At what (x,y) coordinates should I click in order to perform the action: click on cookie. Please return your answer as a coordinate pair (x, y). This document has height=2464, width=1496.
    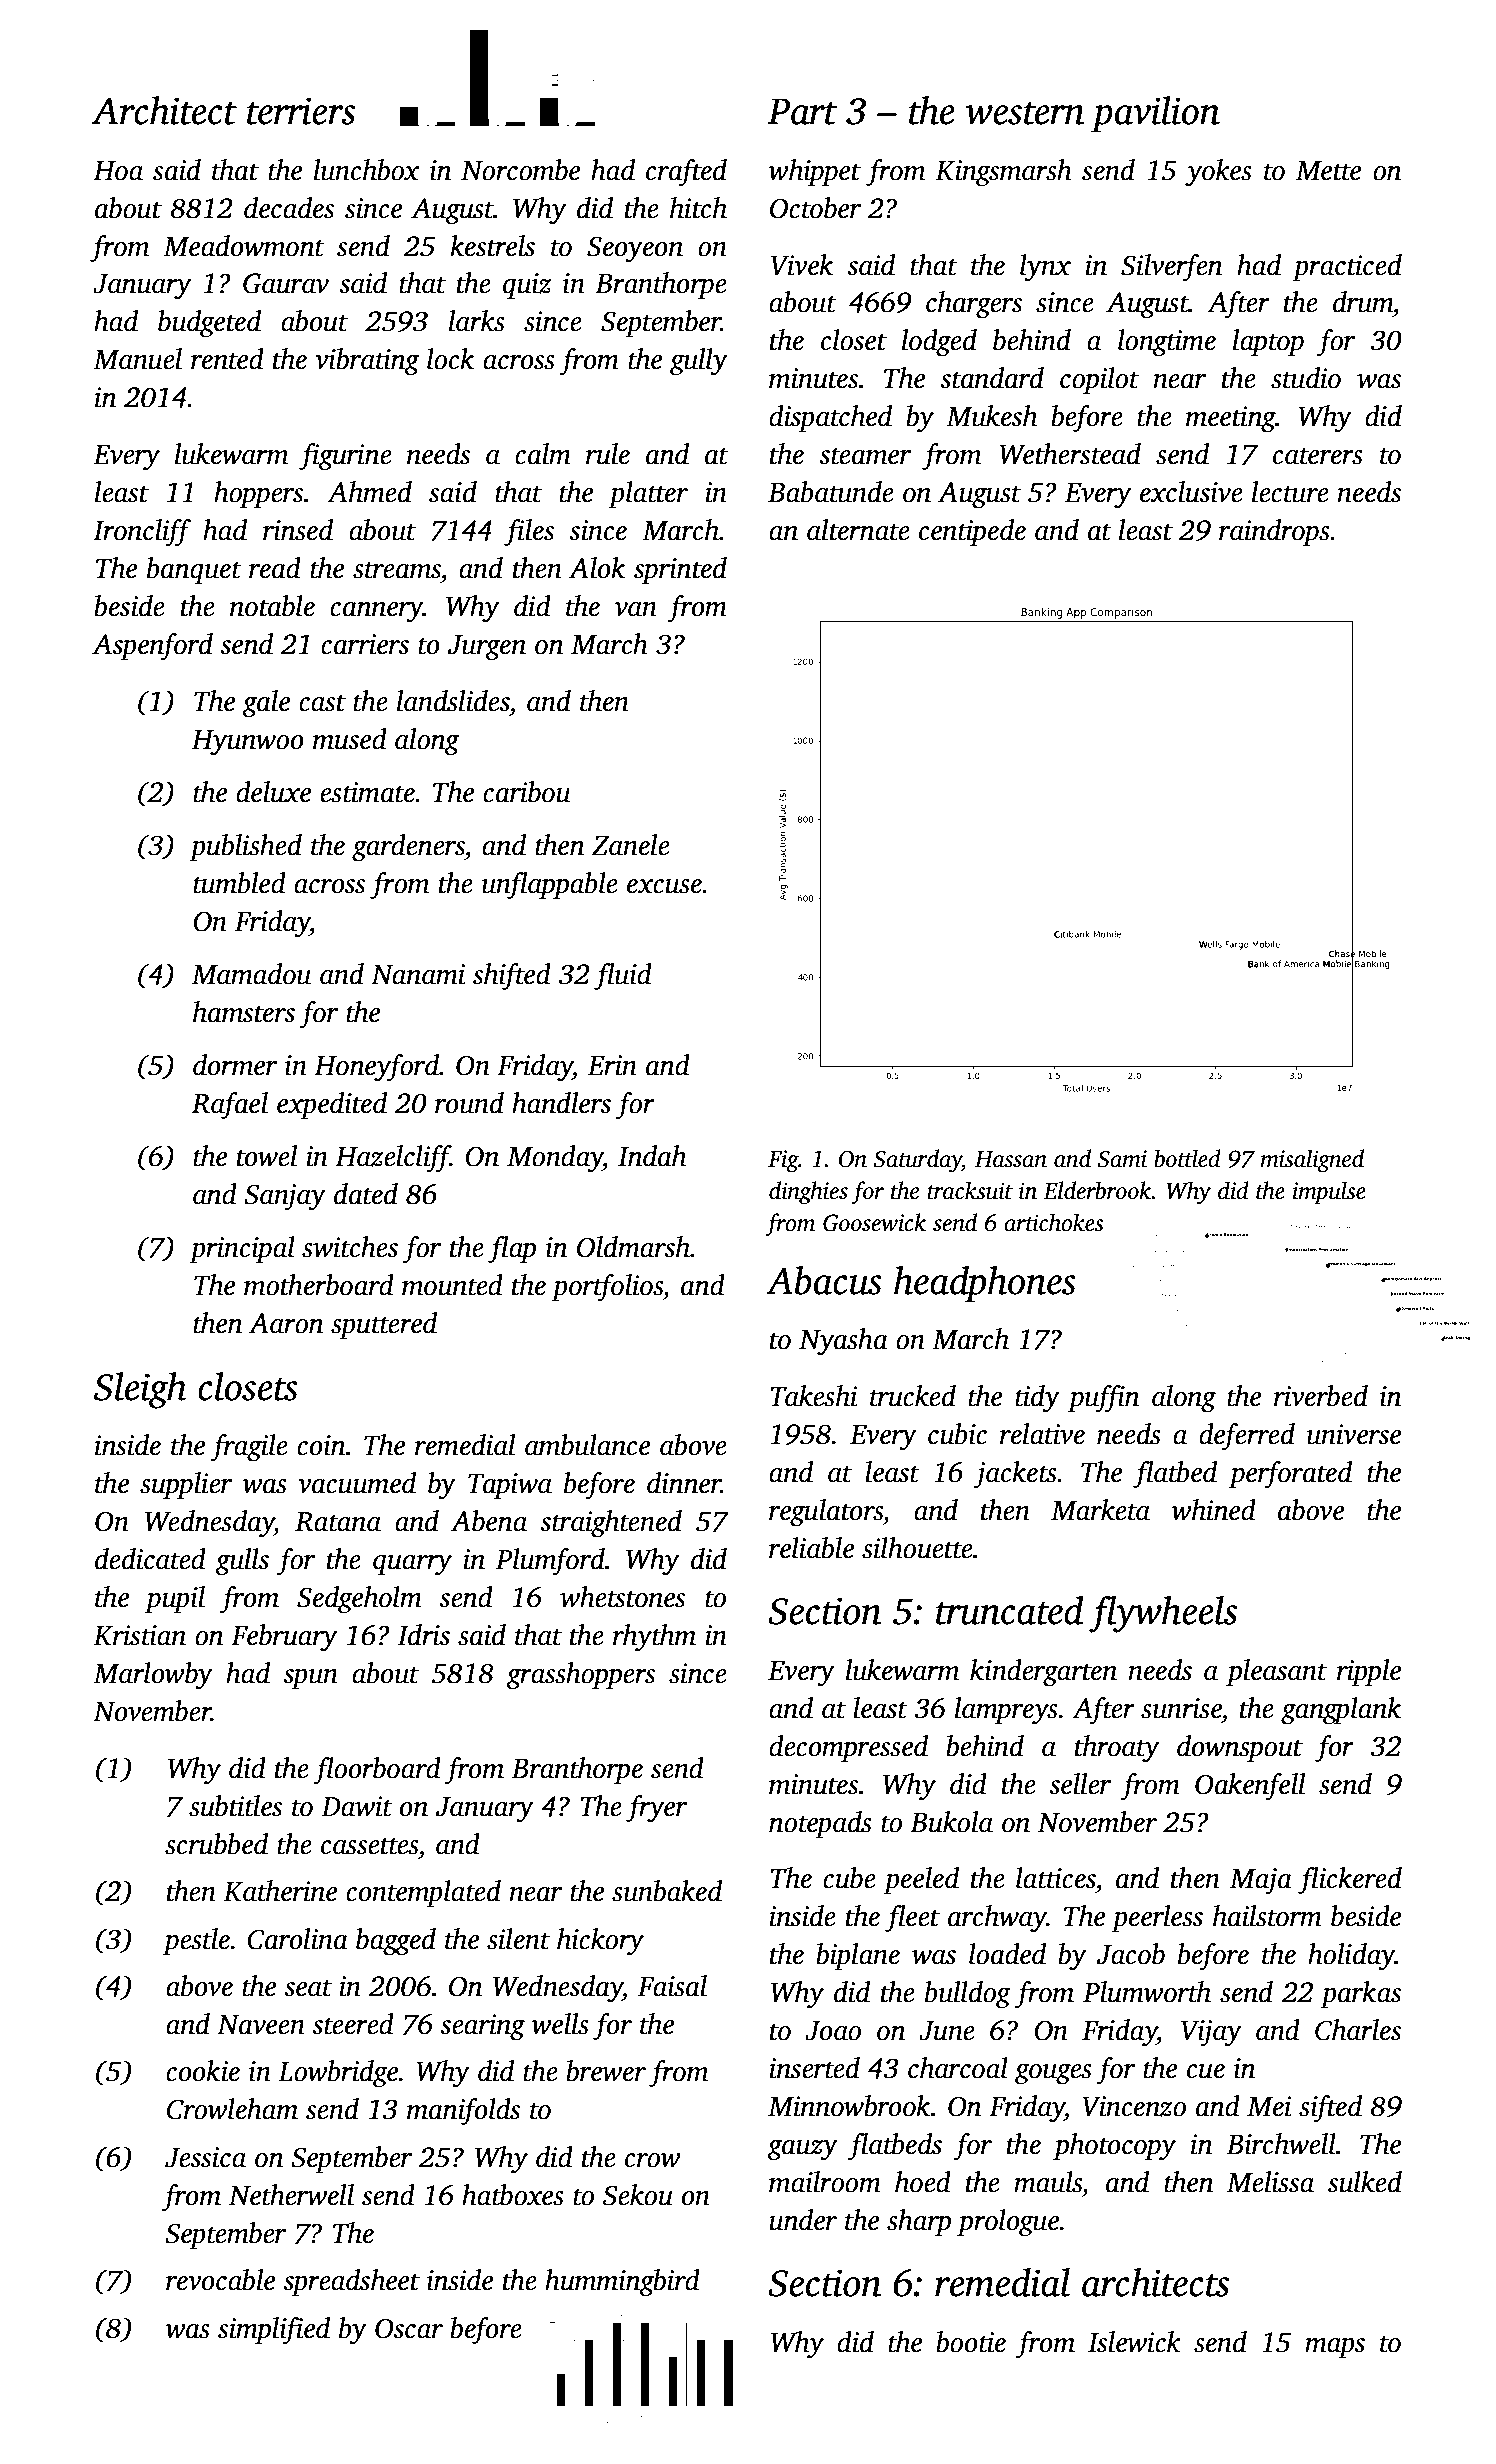
    Looking at the image, I should click on (203, 2071).
